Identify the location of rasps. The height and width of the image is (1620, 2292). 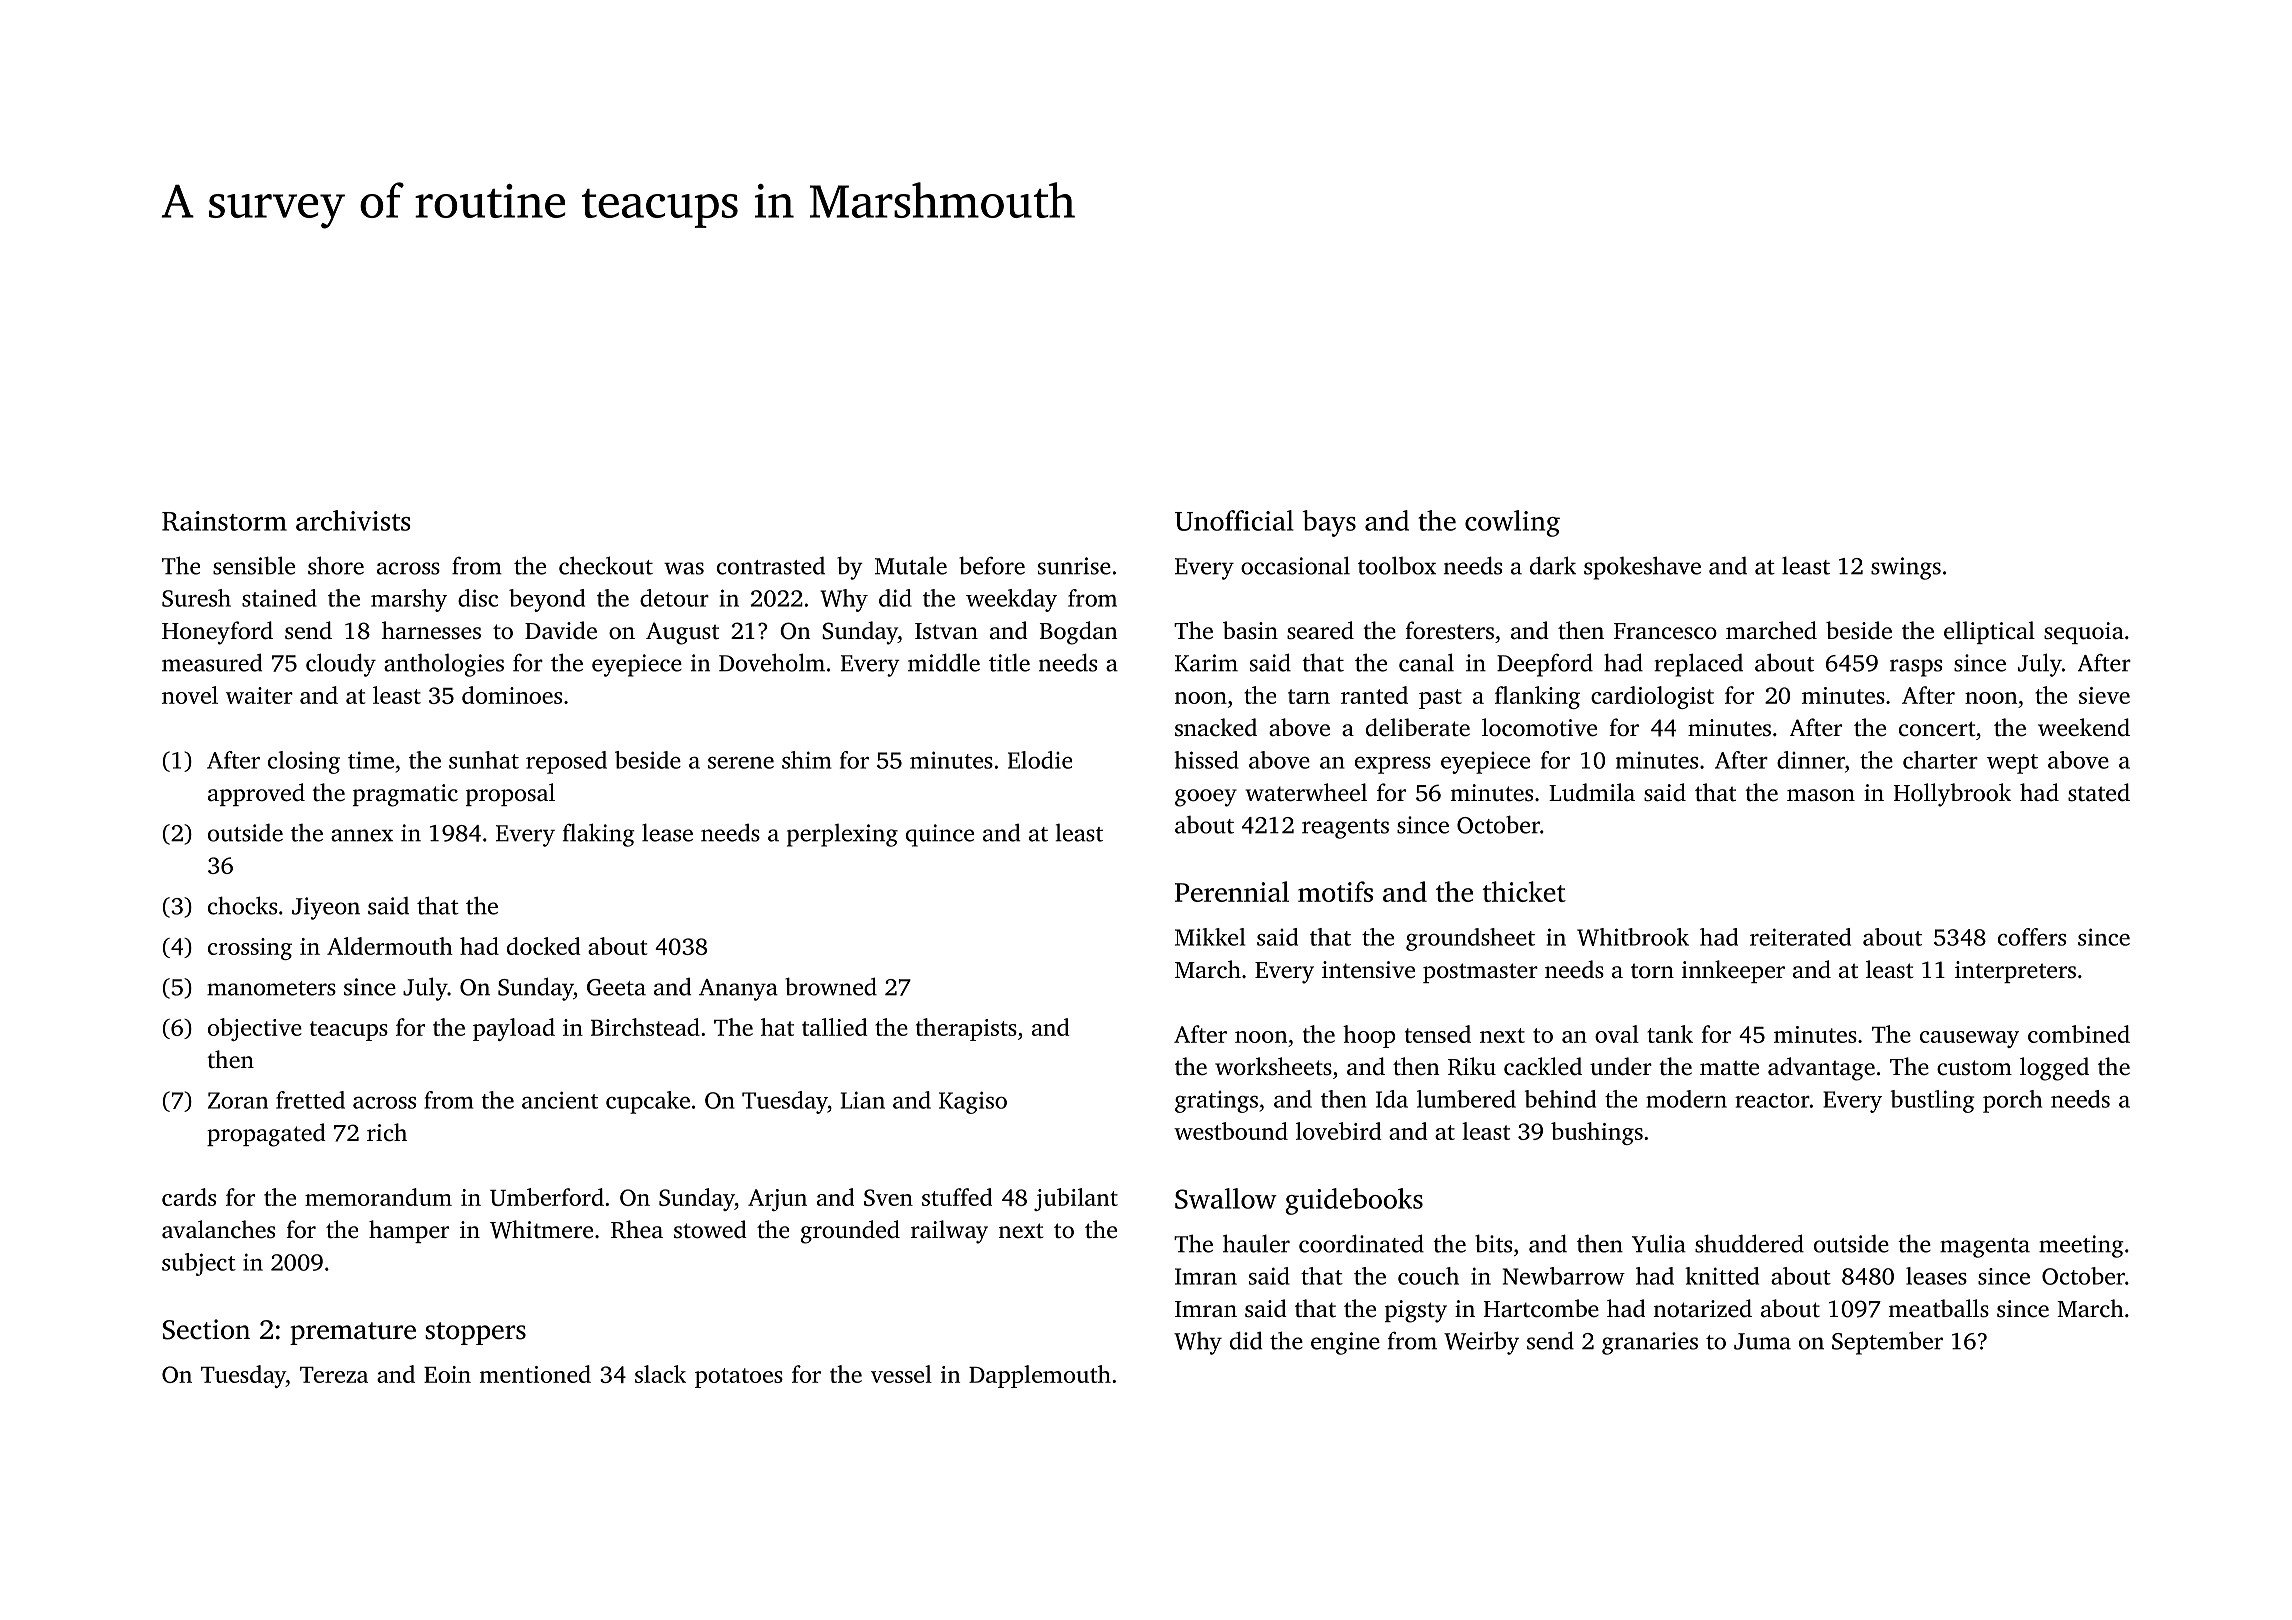
(1916, 668).
